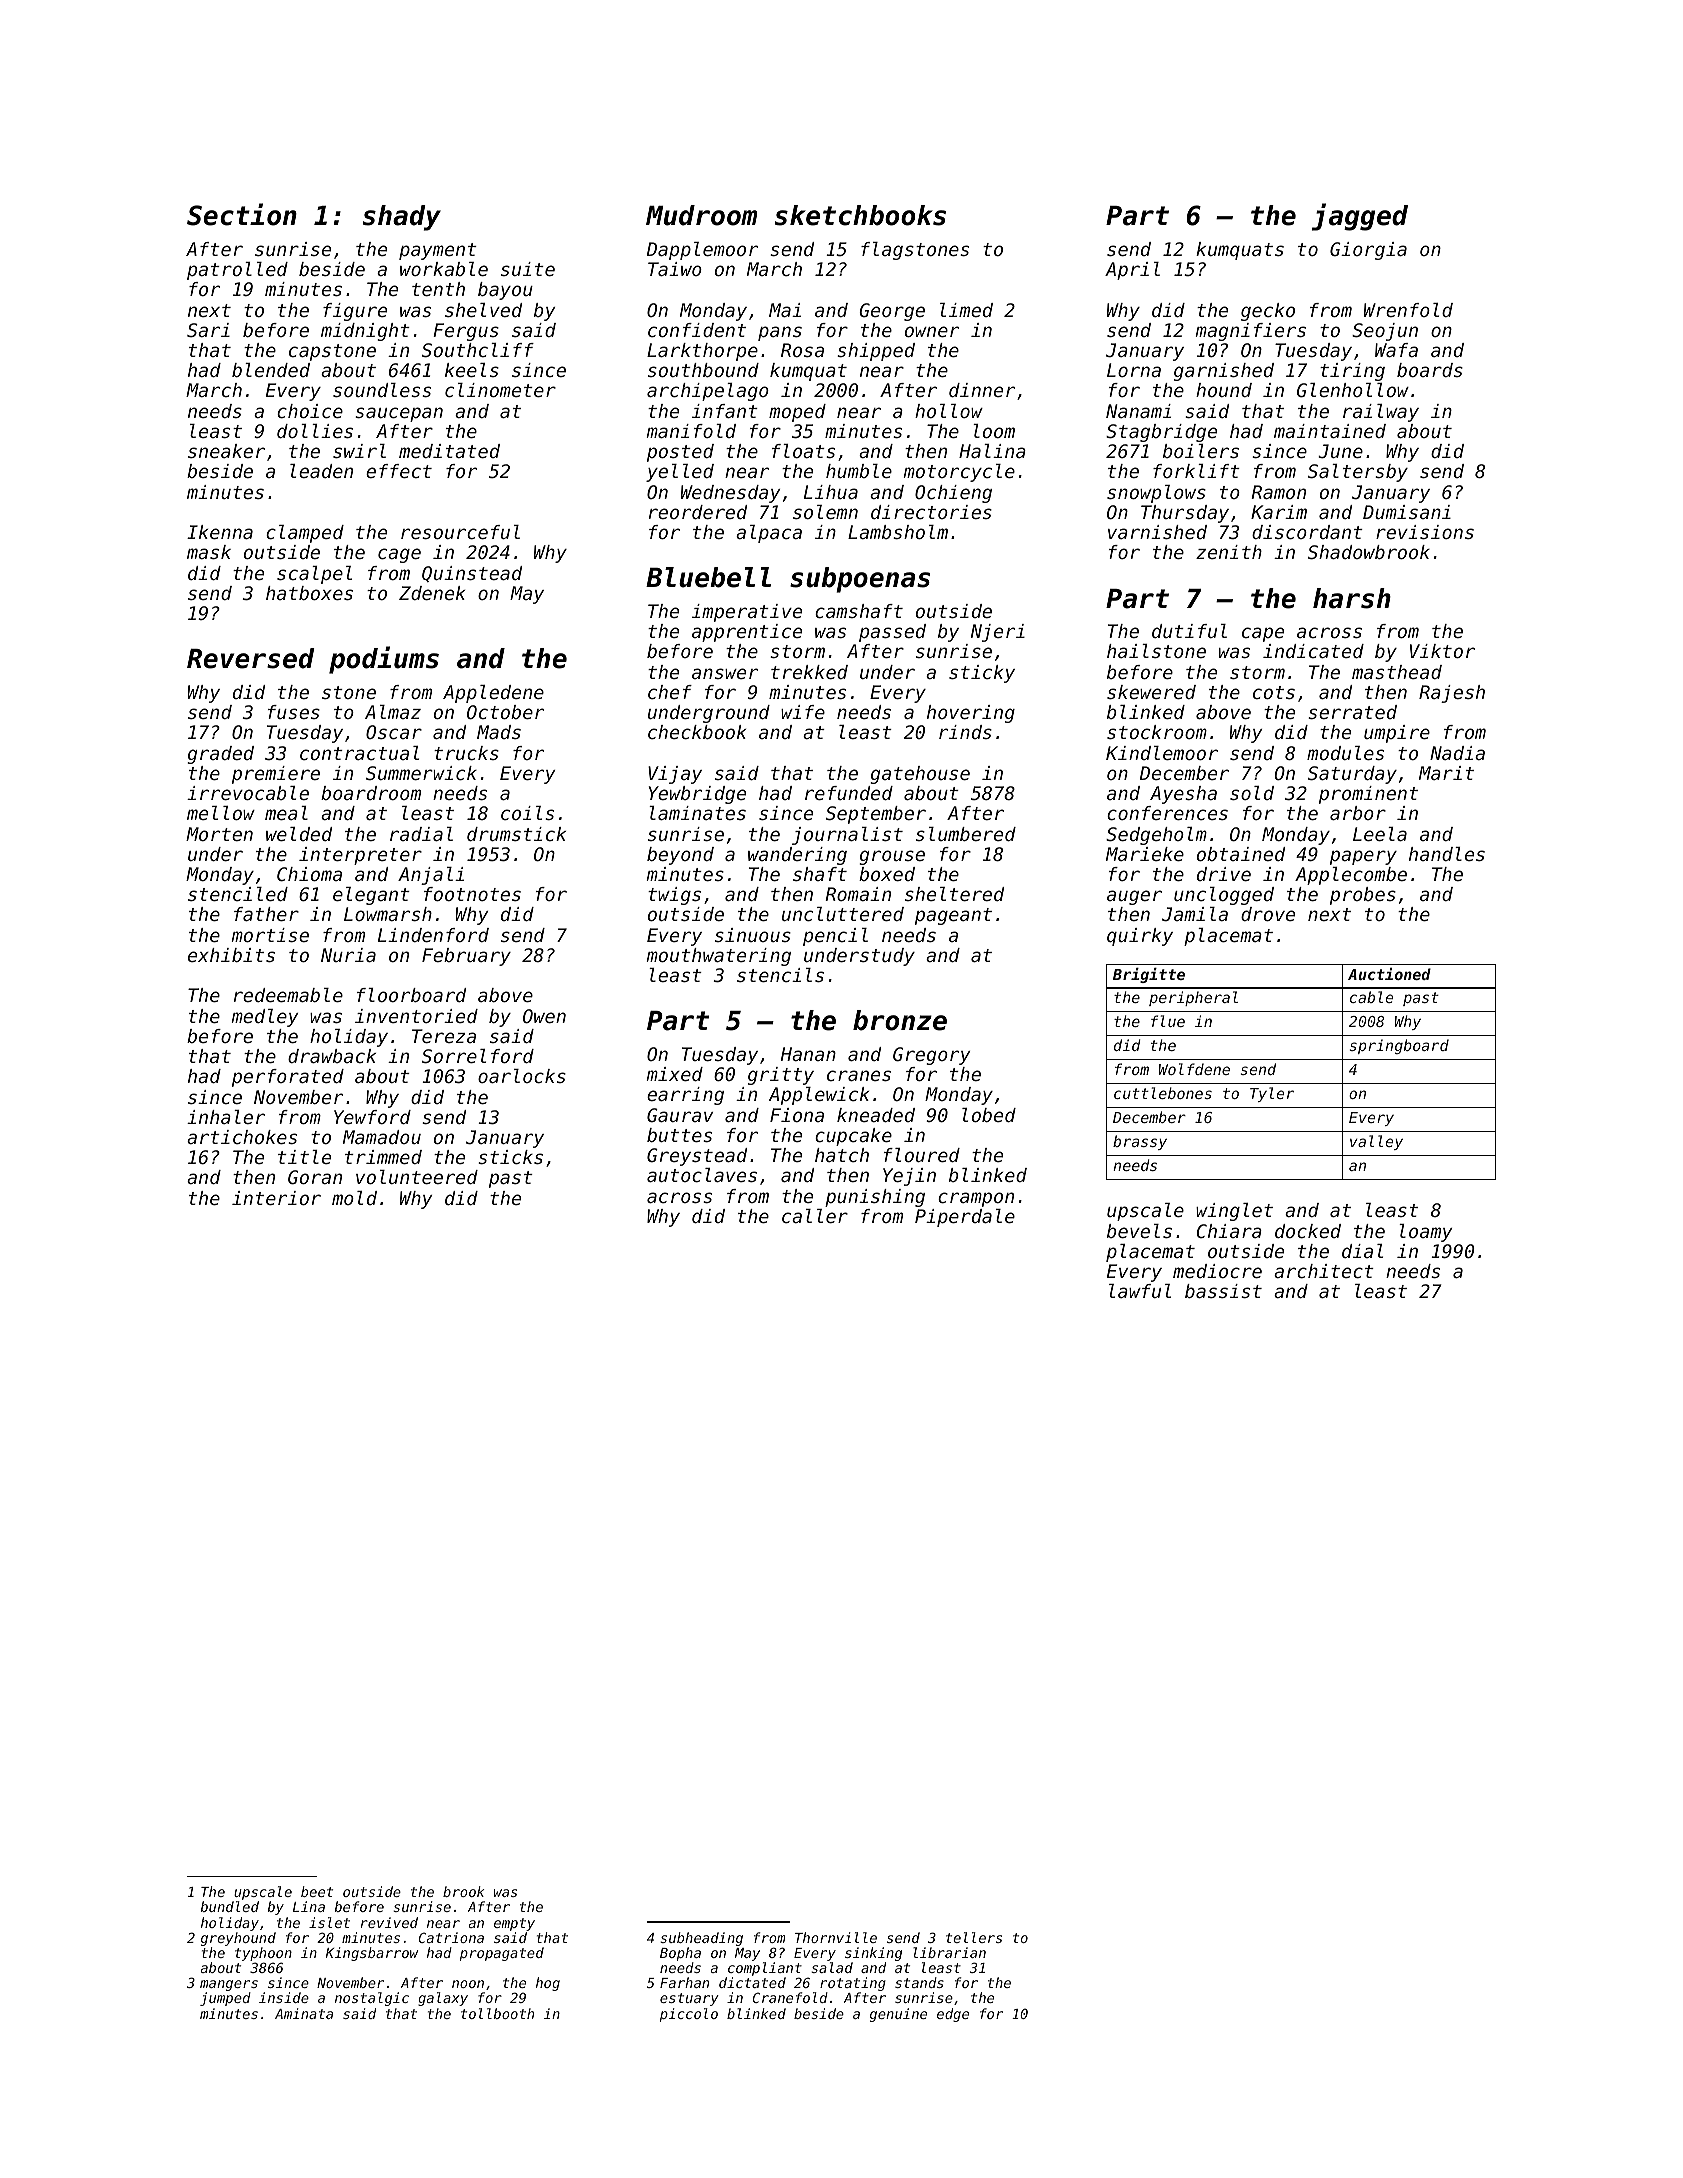 The height and width of the document is (2178, 1683). I want to click on valley, so click(1376, 1142).
